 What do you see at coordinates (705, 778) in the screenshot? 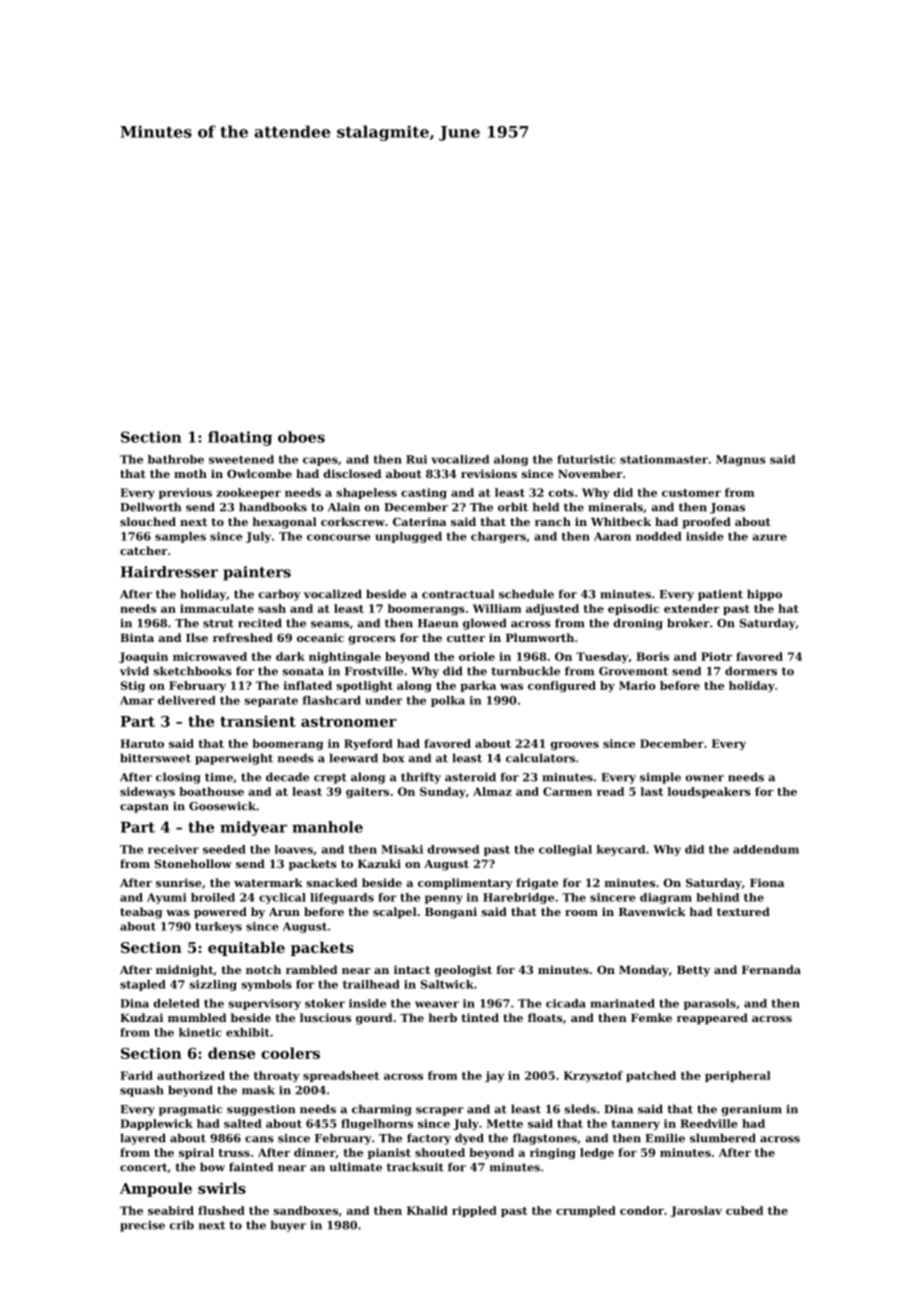
I see `owner` at bounding box center [705, 778].
